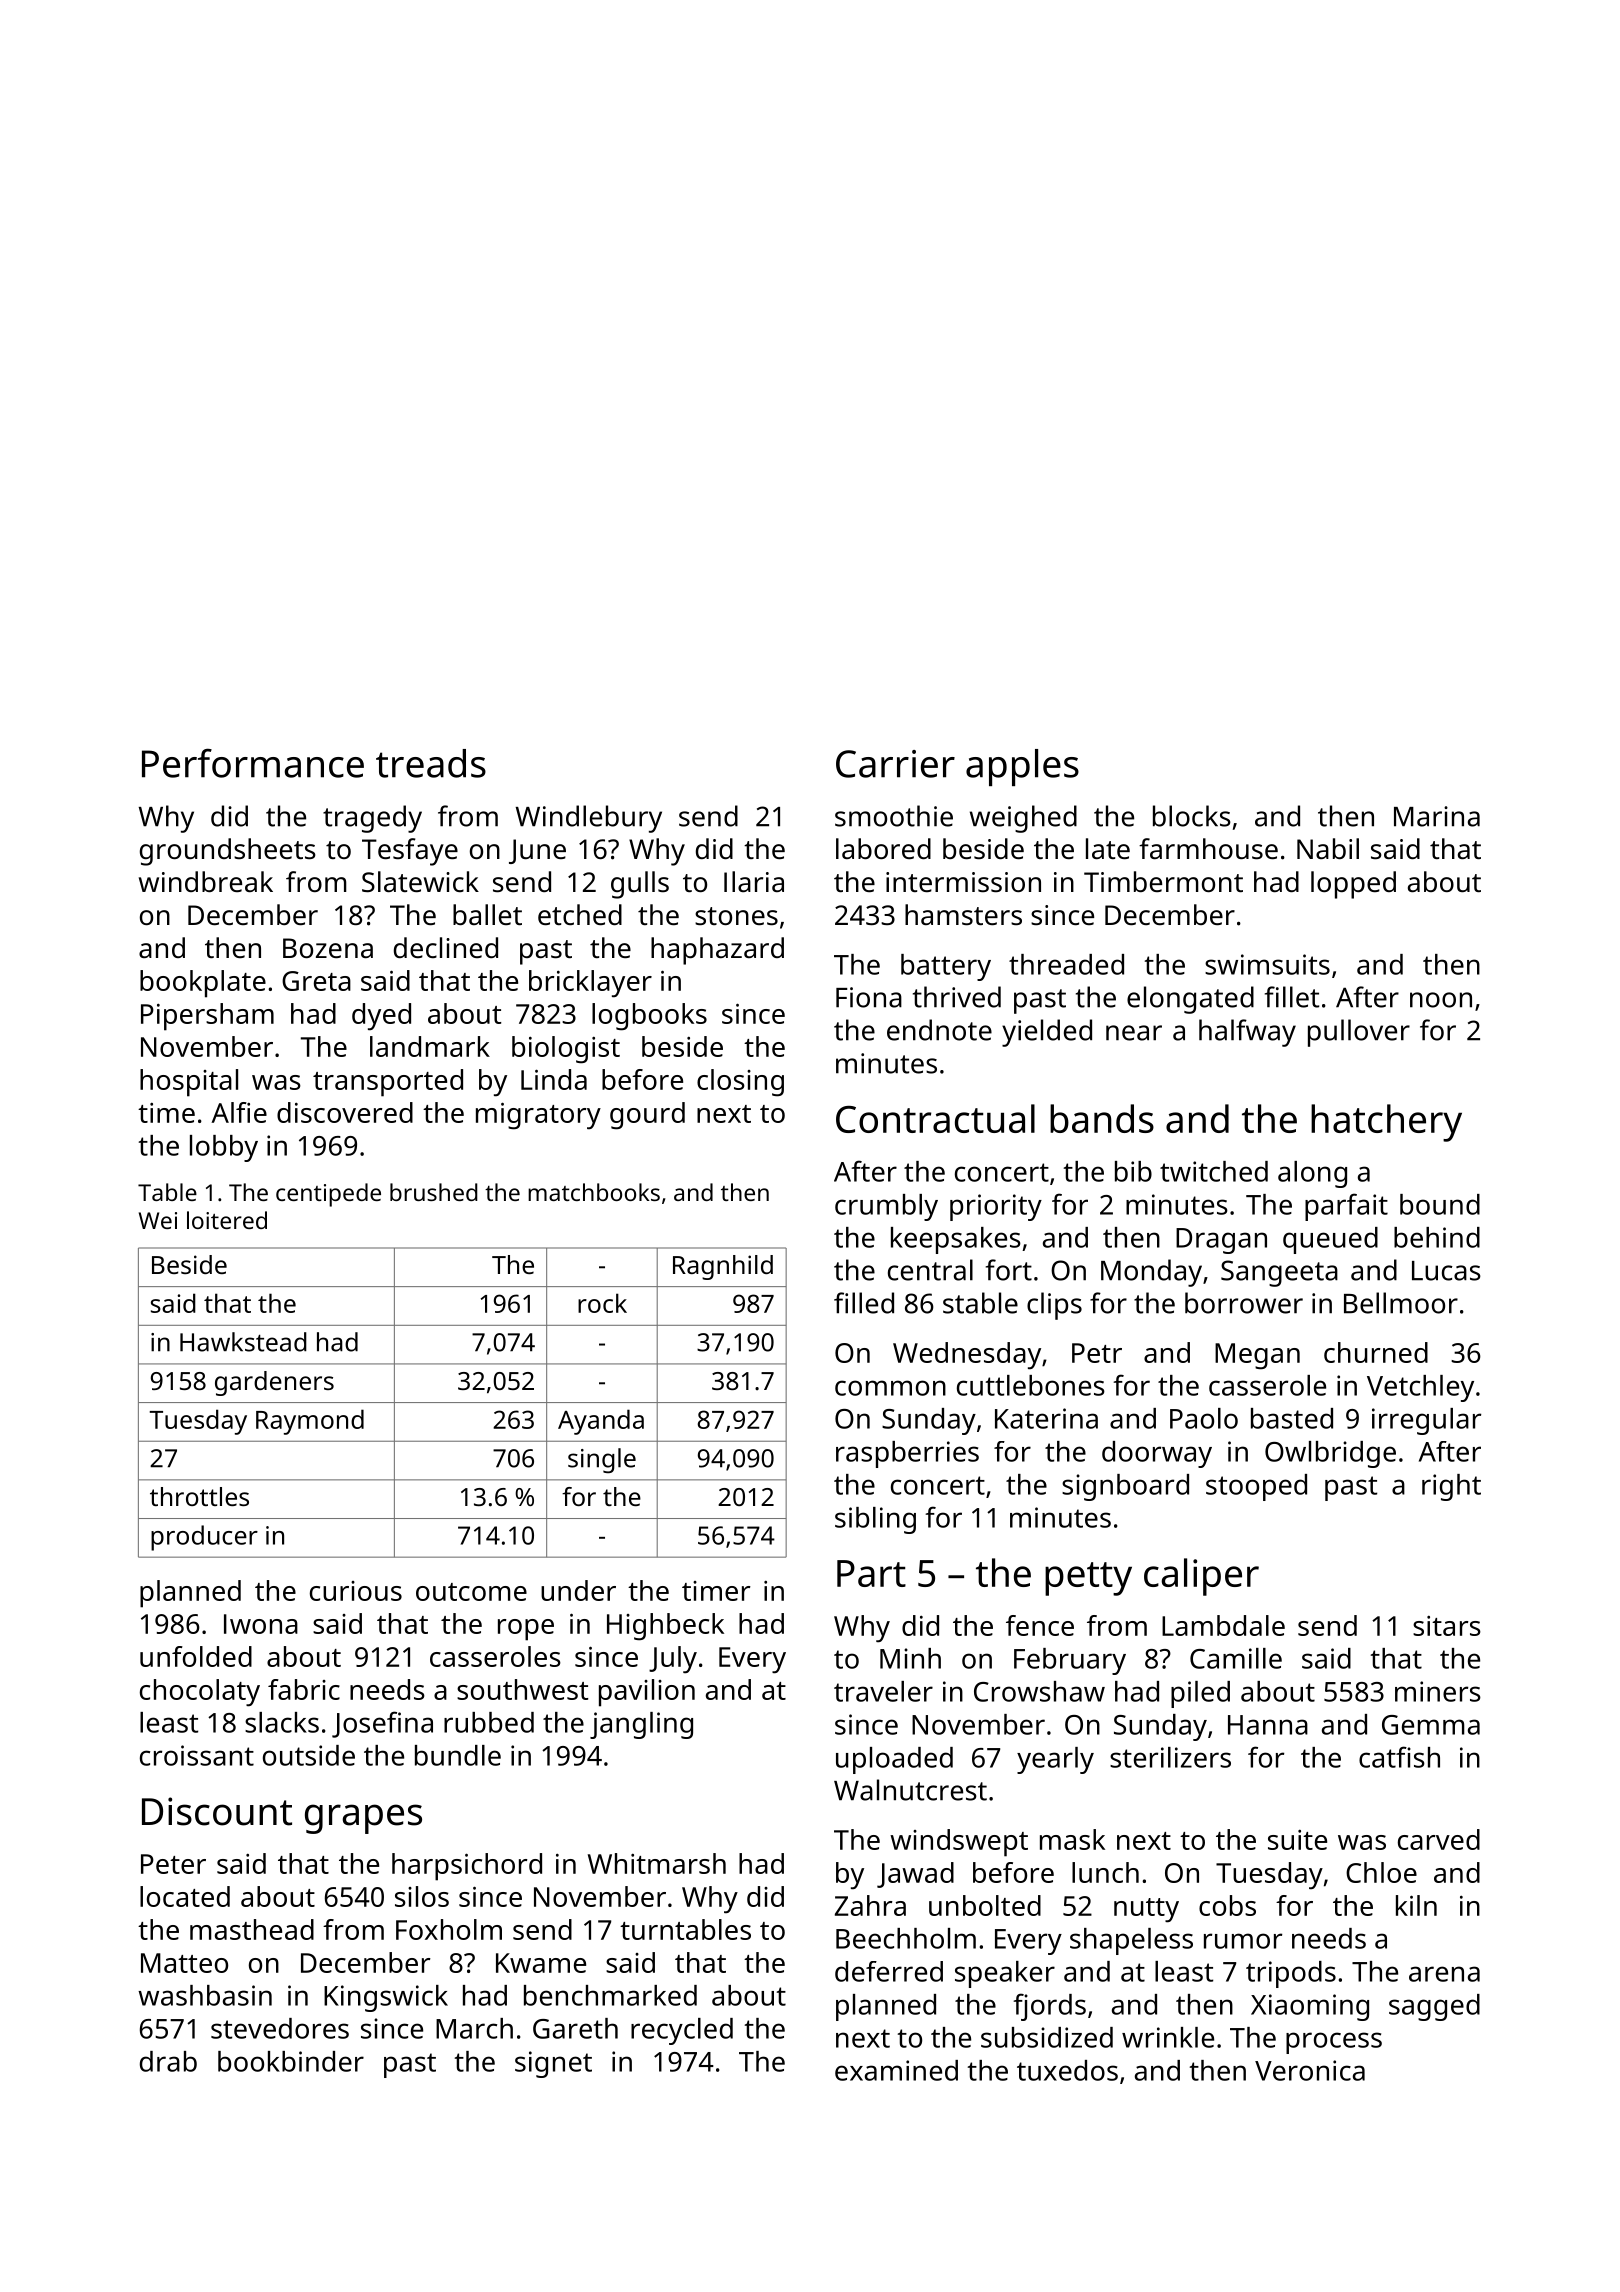  Describe the element at coordinates (886, 1207) in the screenshot. I see `crumbly` at that location.
